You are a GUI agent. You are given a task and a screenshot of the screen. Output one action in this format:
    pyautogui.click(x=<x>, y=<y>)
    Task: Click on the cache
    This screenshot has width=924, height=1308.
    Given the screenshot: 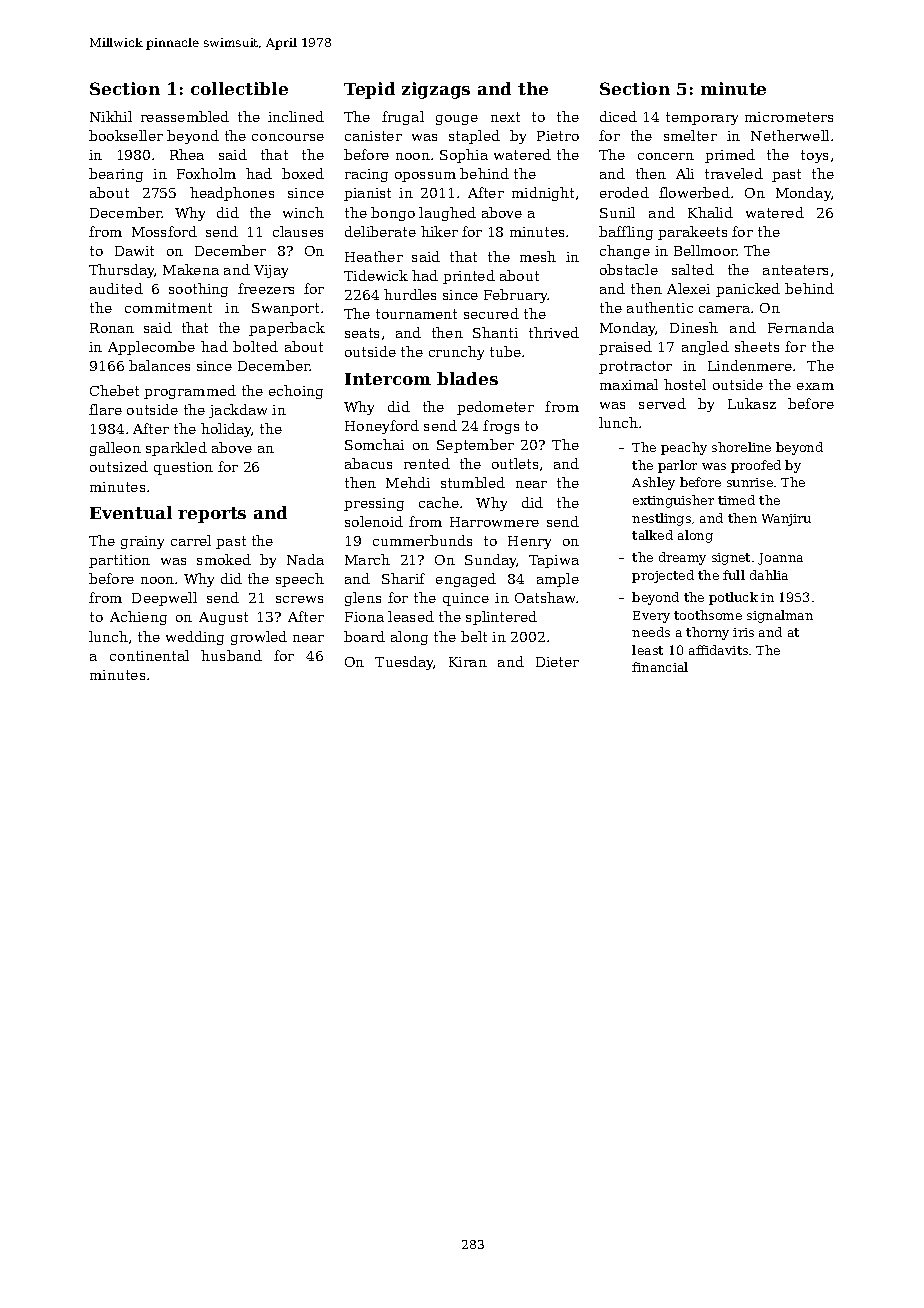 What is the action you would take?
    pyautogui.click(x=439, y=502)
